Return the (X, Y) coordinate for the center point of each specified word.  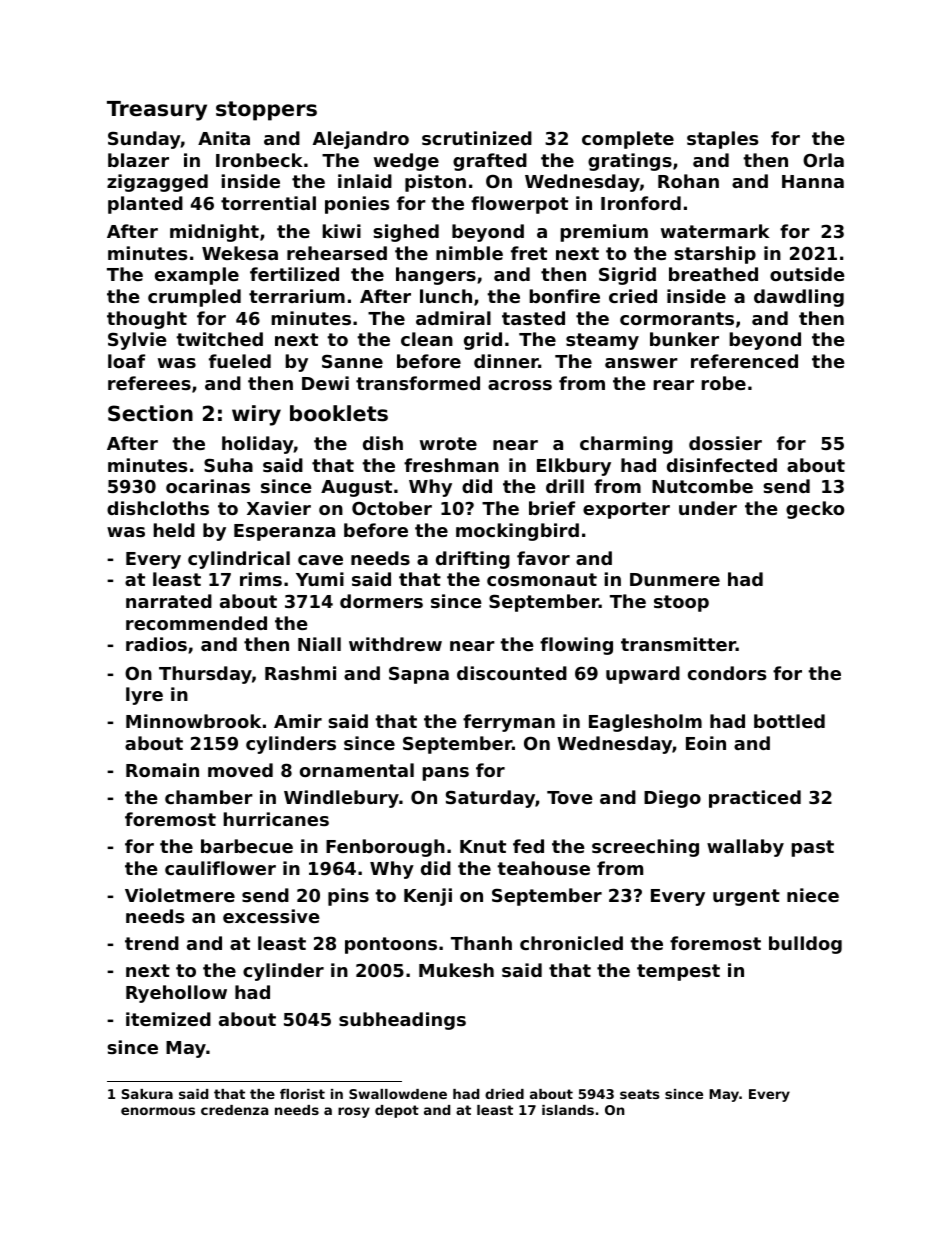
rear (673, 385)
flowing (576, 646)
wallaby (745, 848)
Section (150, 413)
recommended (196, 623)
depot (397, 1111)
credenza (235, 1110)
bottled (789, 721)
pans (445, 774)
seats (640, 1094)
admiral (453, 318)
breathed (713, 274)
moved (240, 770)
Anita (224, 138)
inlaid (365, 181)
